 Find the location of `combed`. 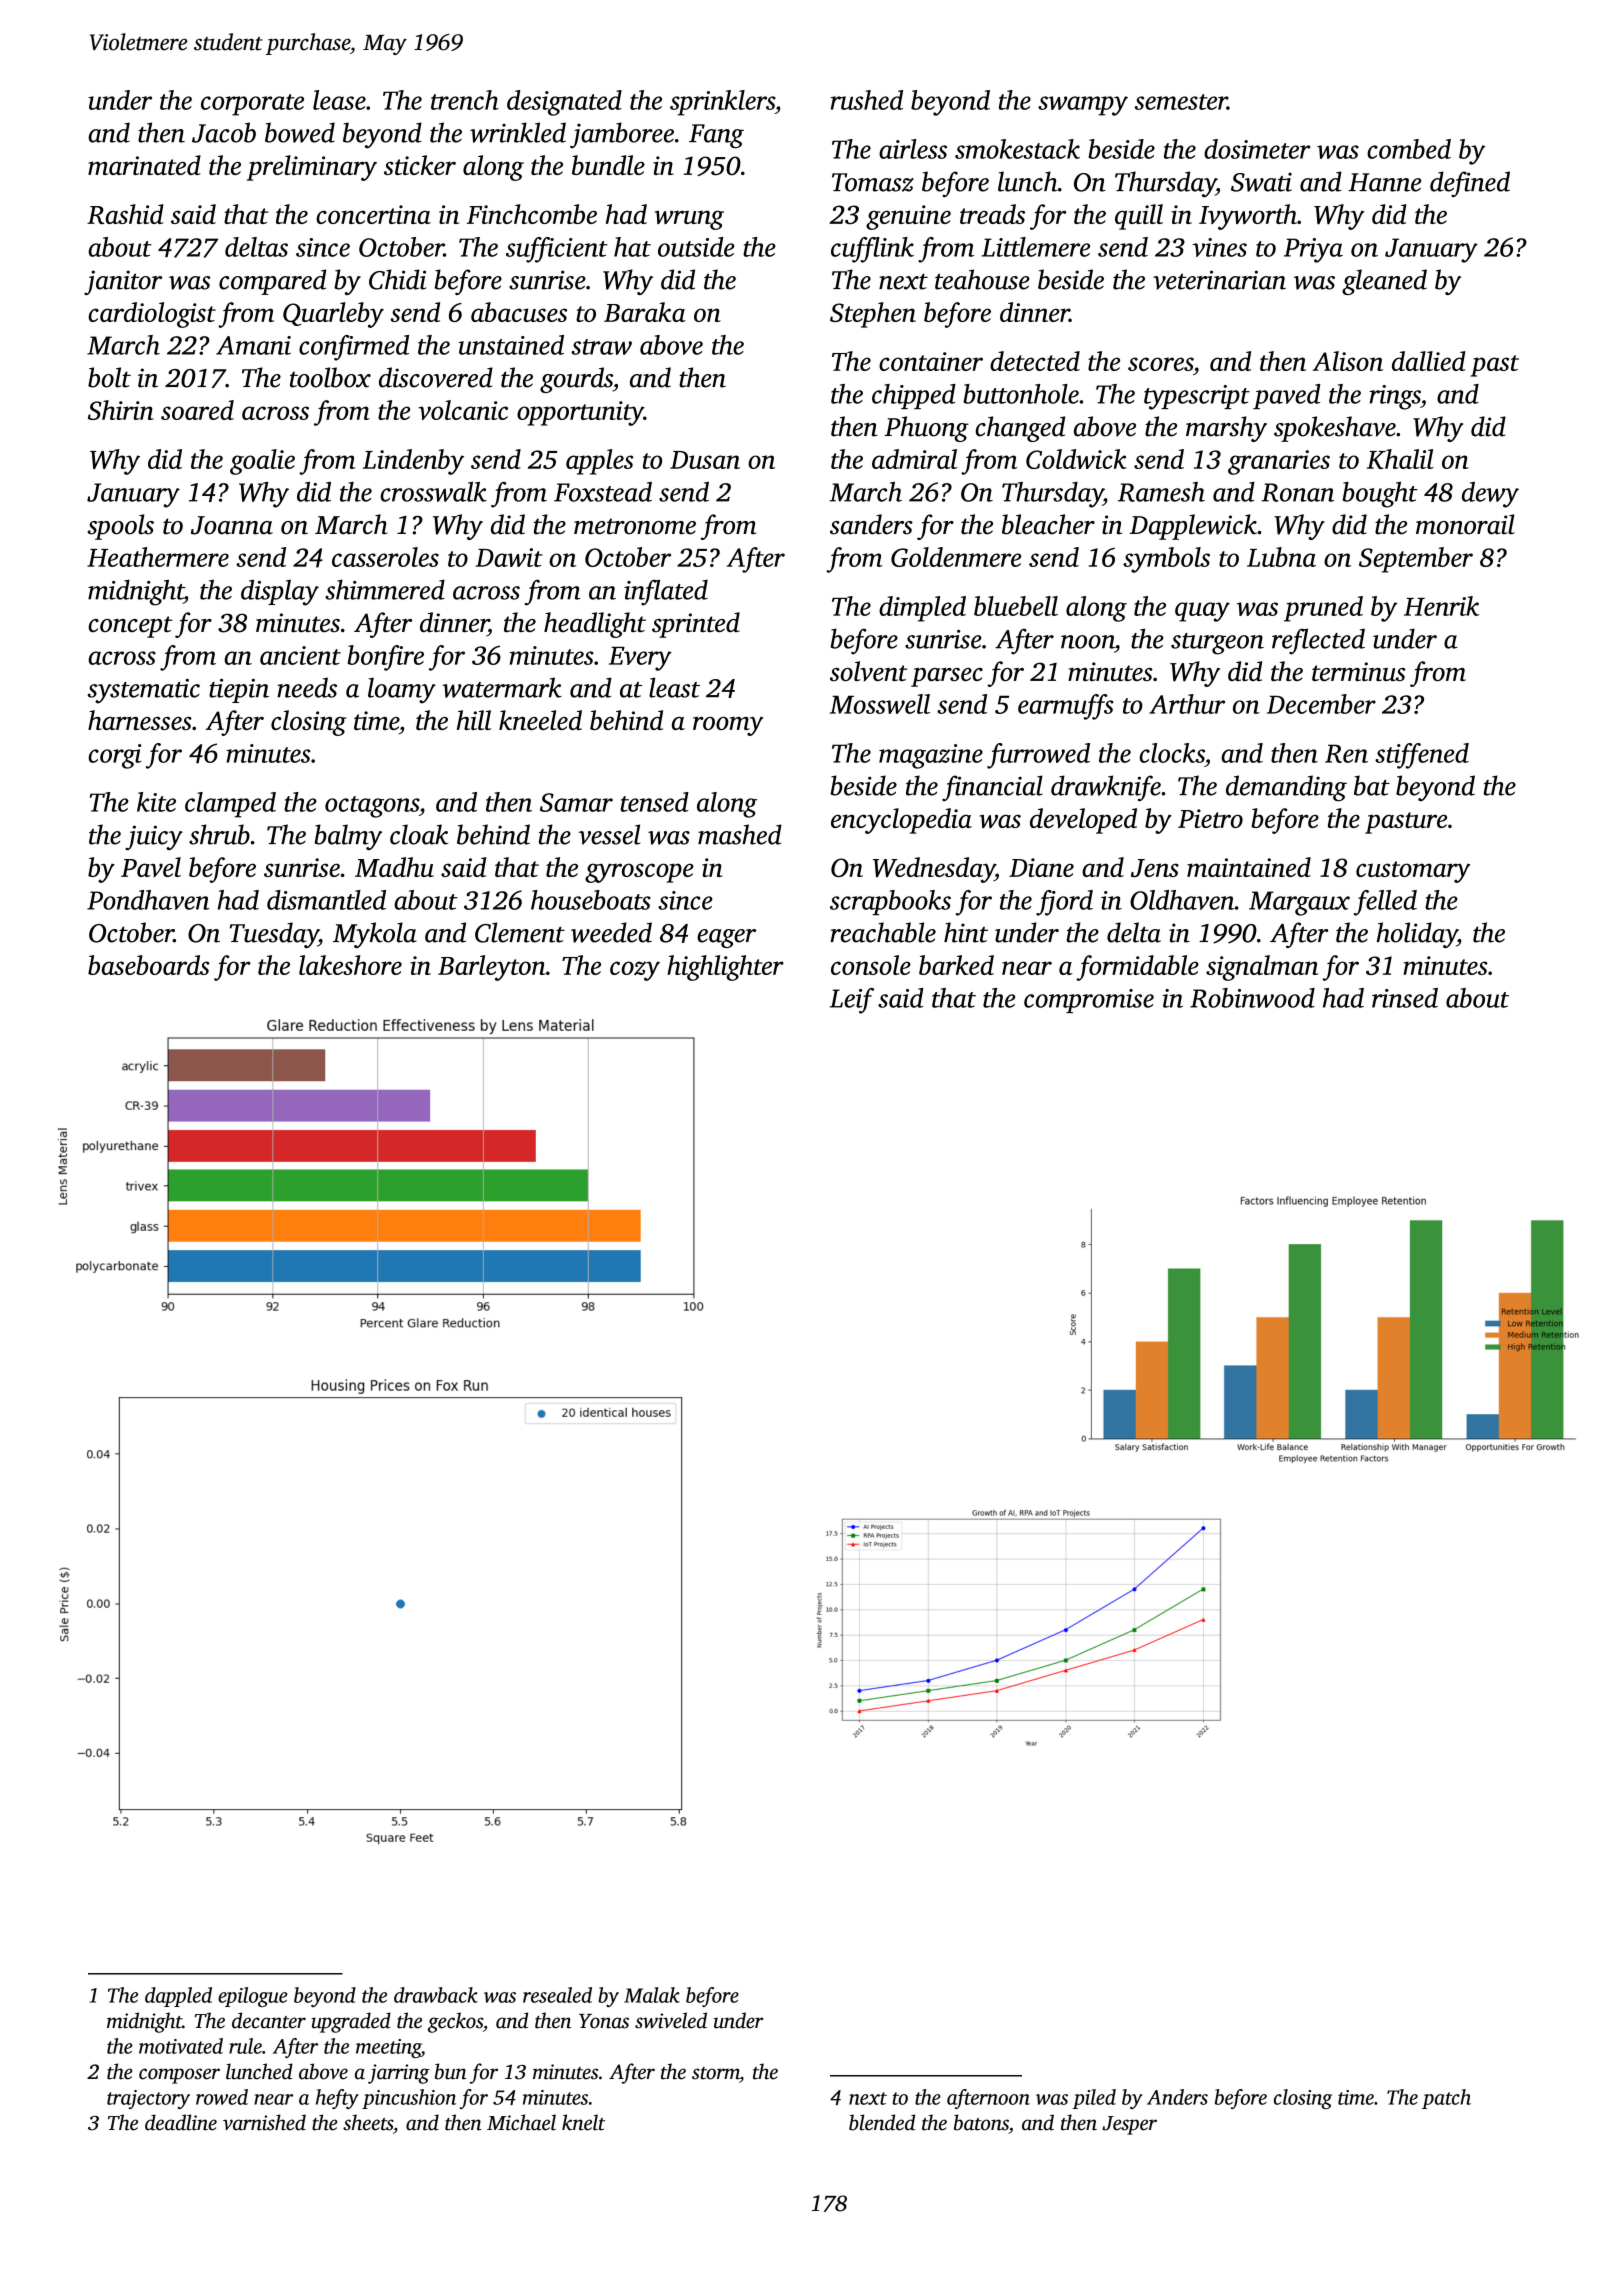

combed is located at coordinates (1409, 149).
